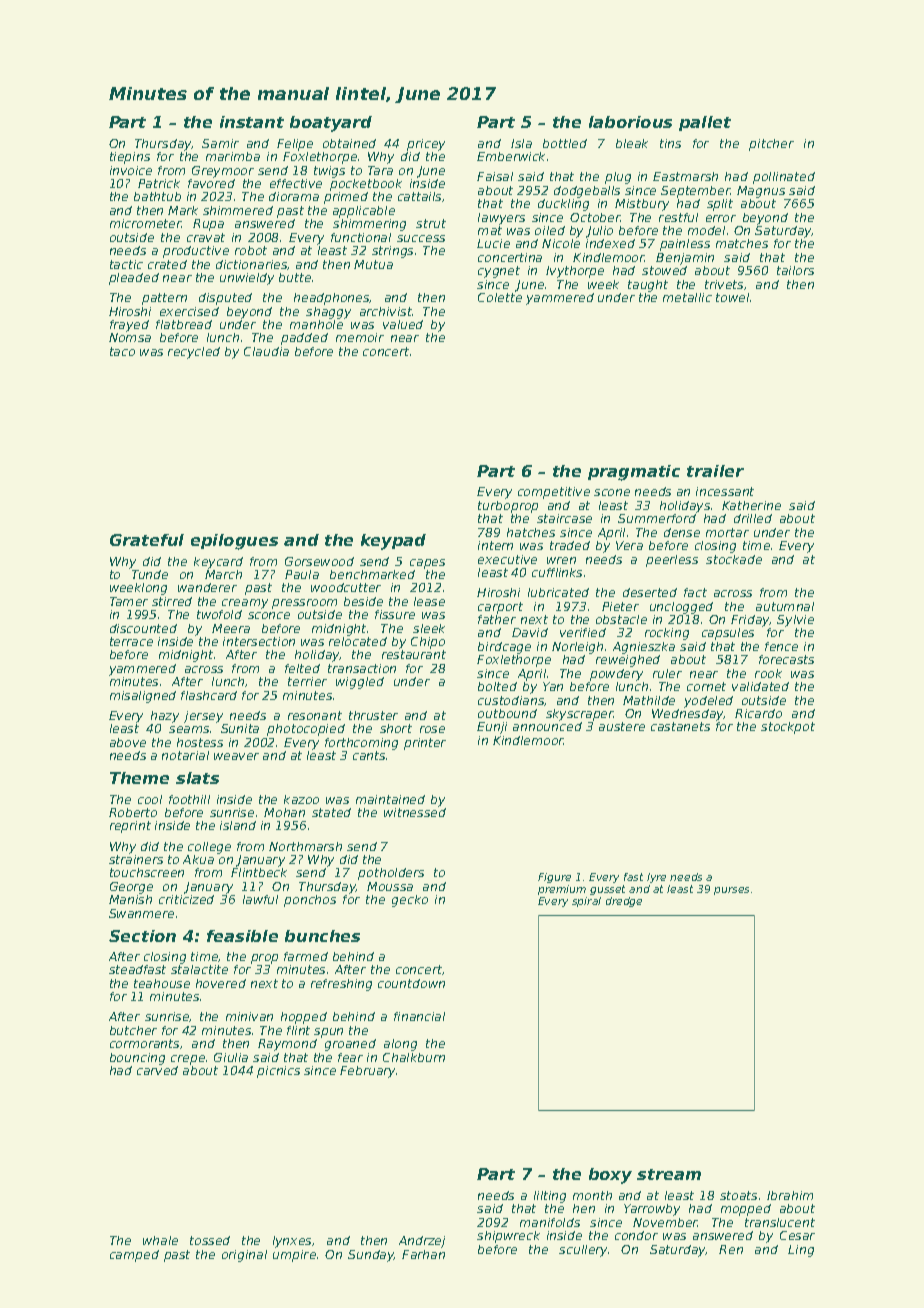 The width and height of the screenshot is (924, 1308). Describe the element at coordinates (788, 728) in the screenshot. I see `stockpot` at that location.
